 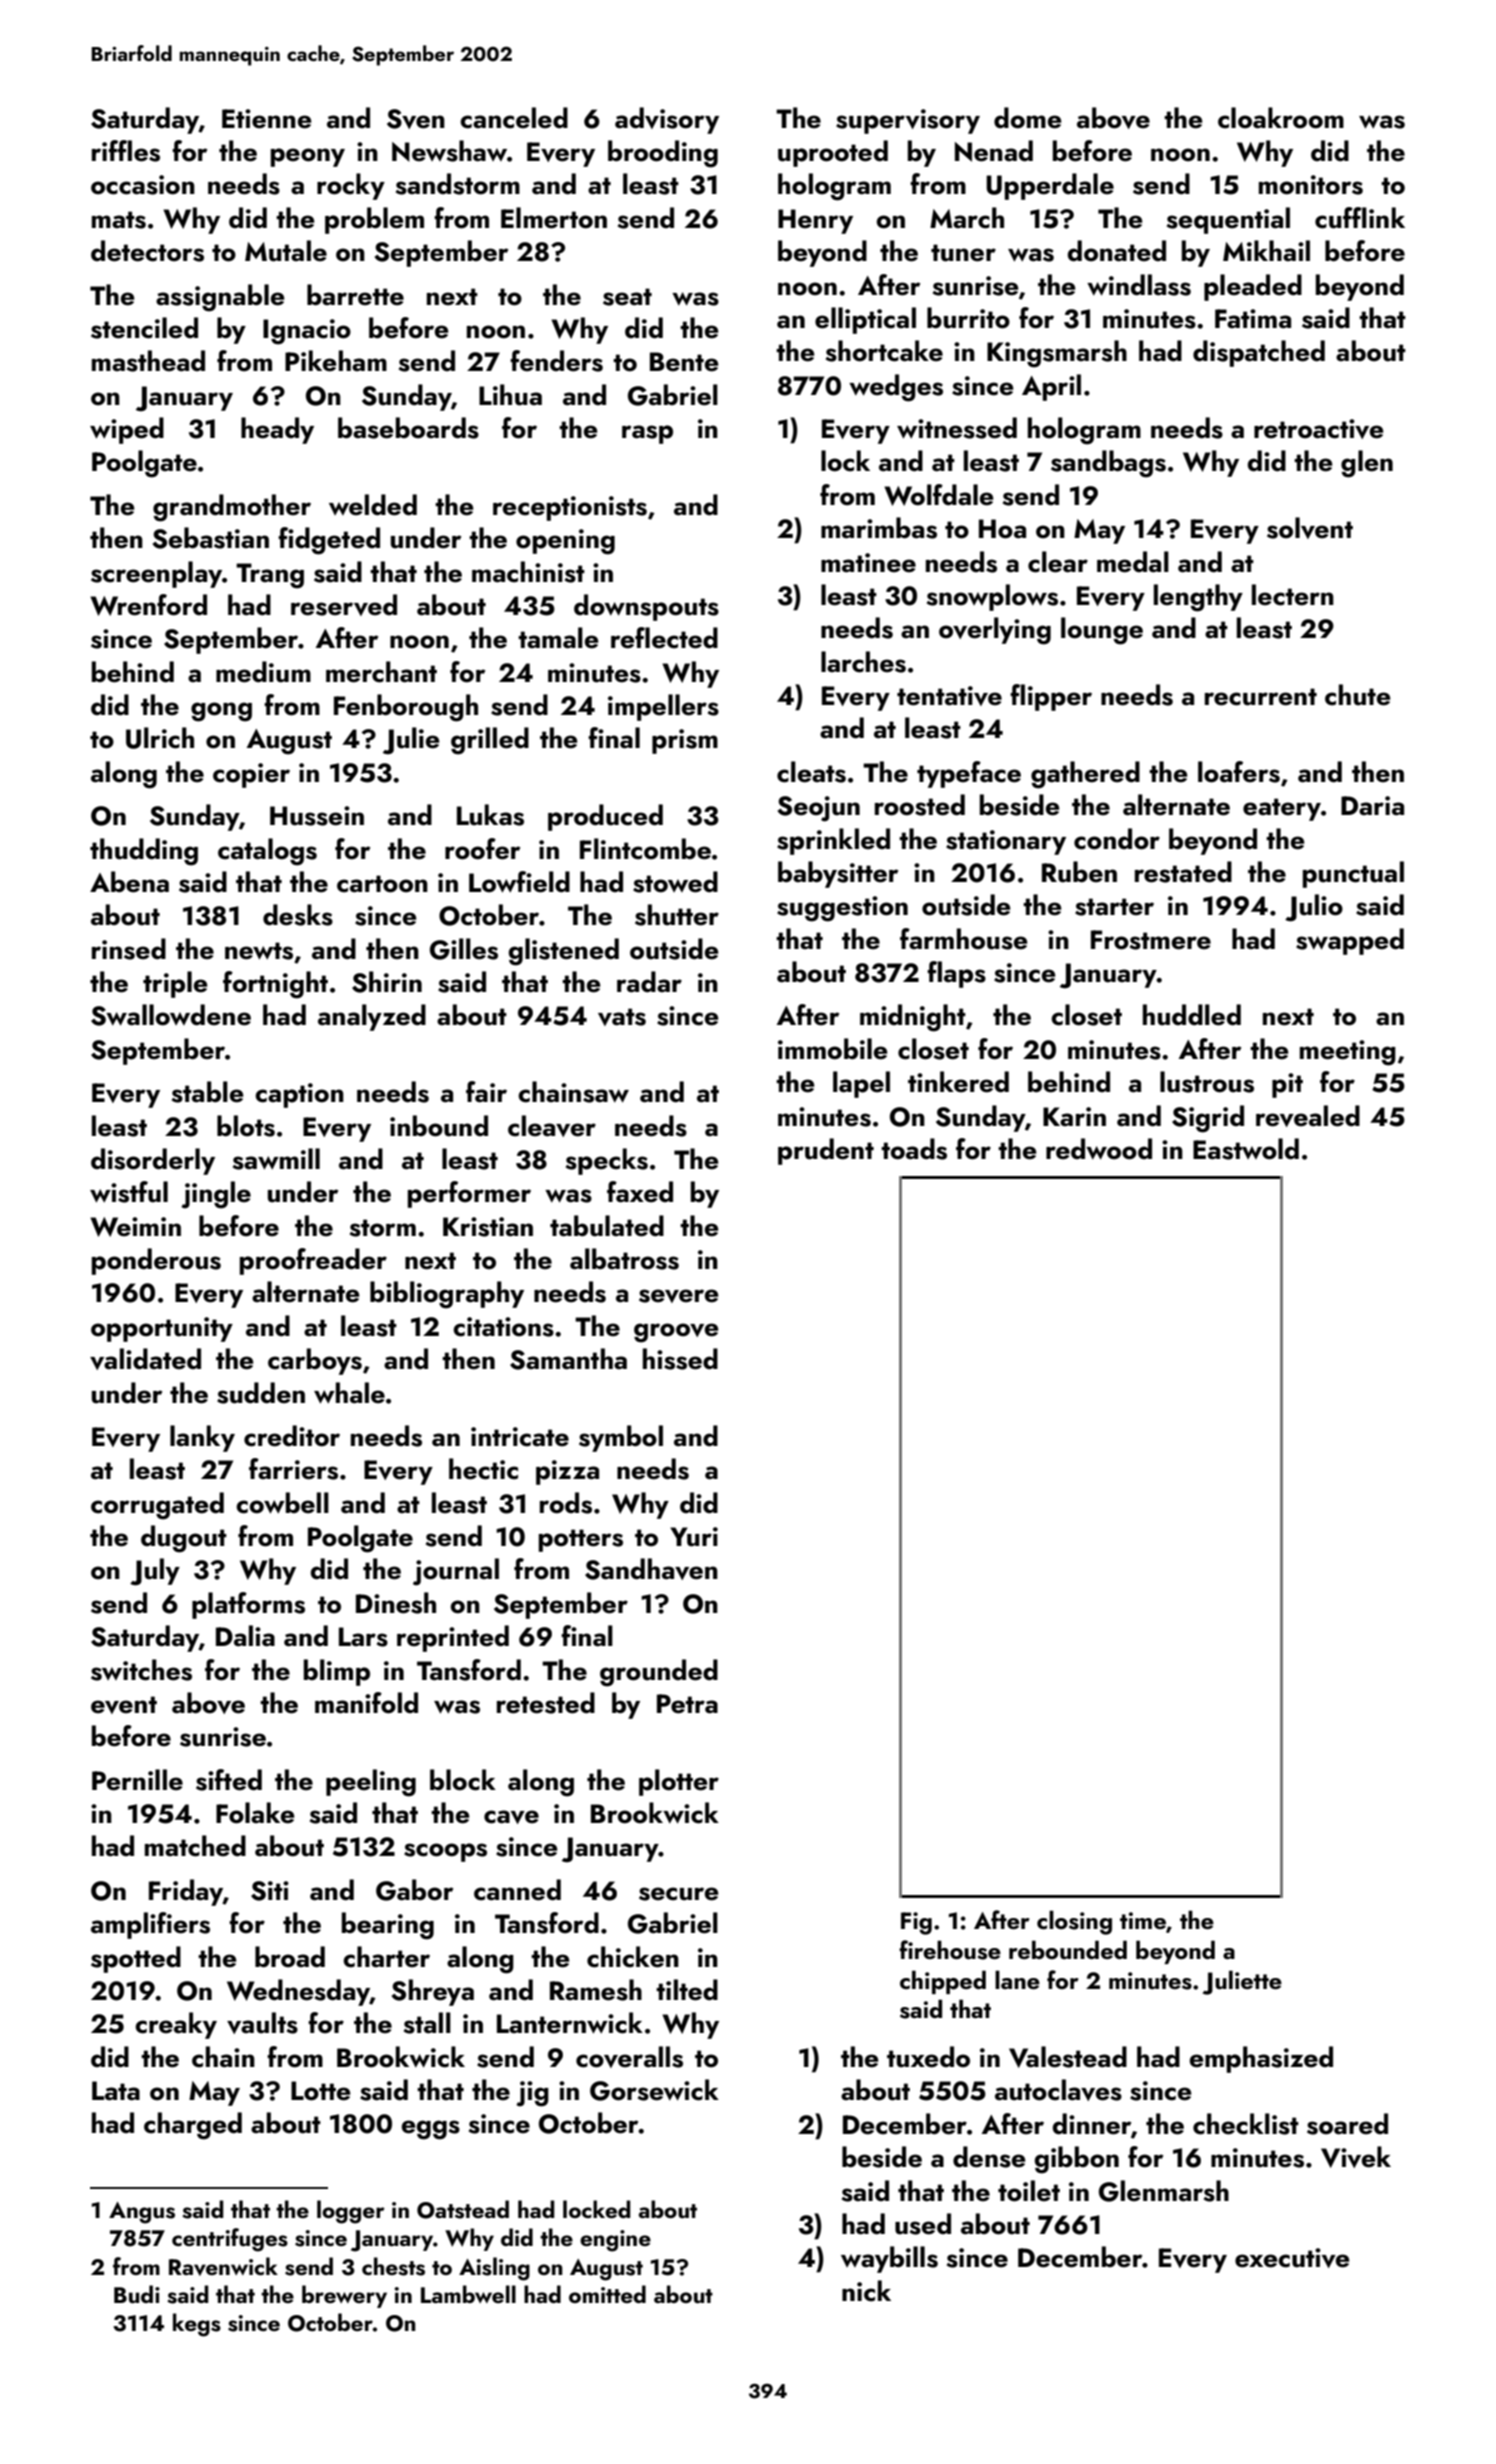 What do you see at coordinates (908, 121) in the page?
I see `supervisory` at bounding box center [908, 121].
